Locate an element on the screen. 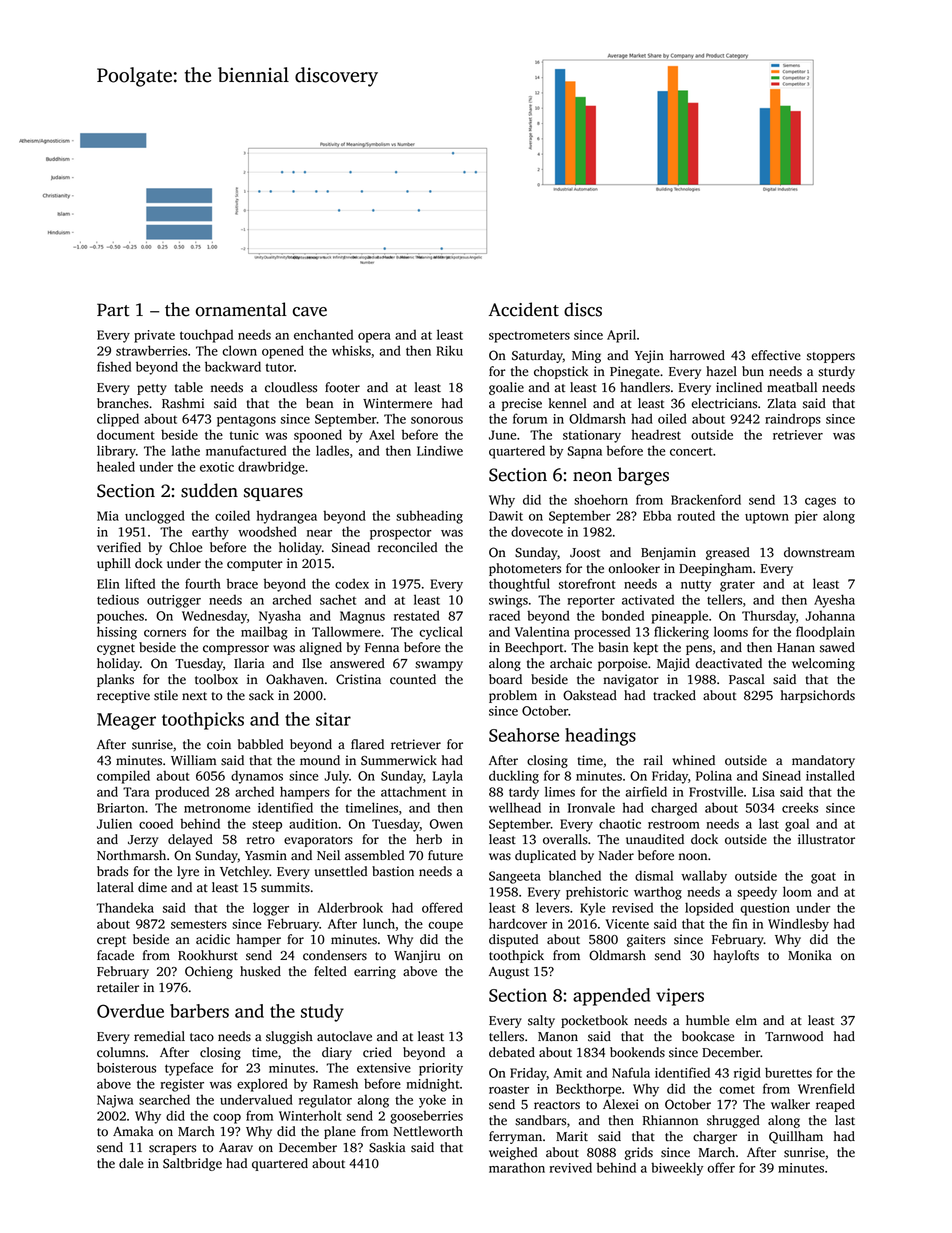 The width and height of the screenshot is (952, 1233). Accident is located at coordinates (524, 309).
